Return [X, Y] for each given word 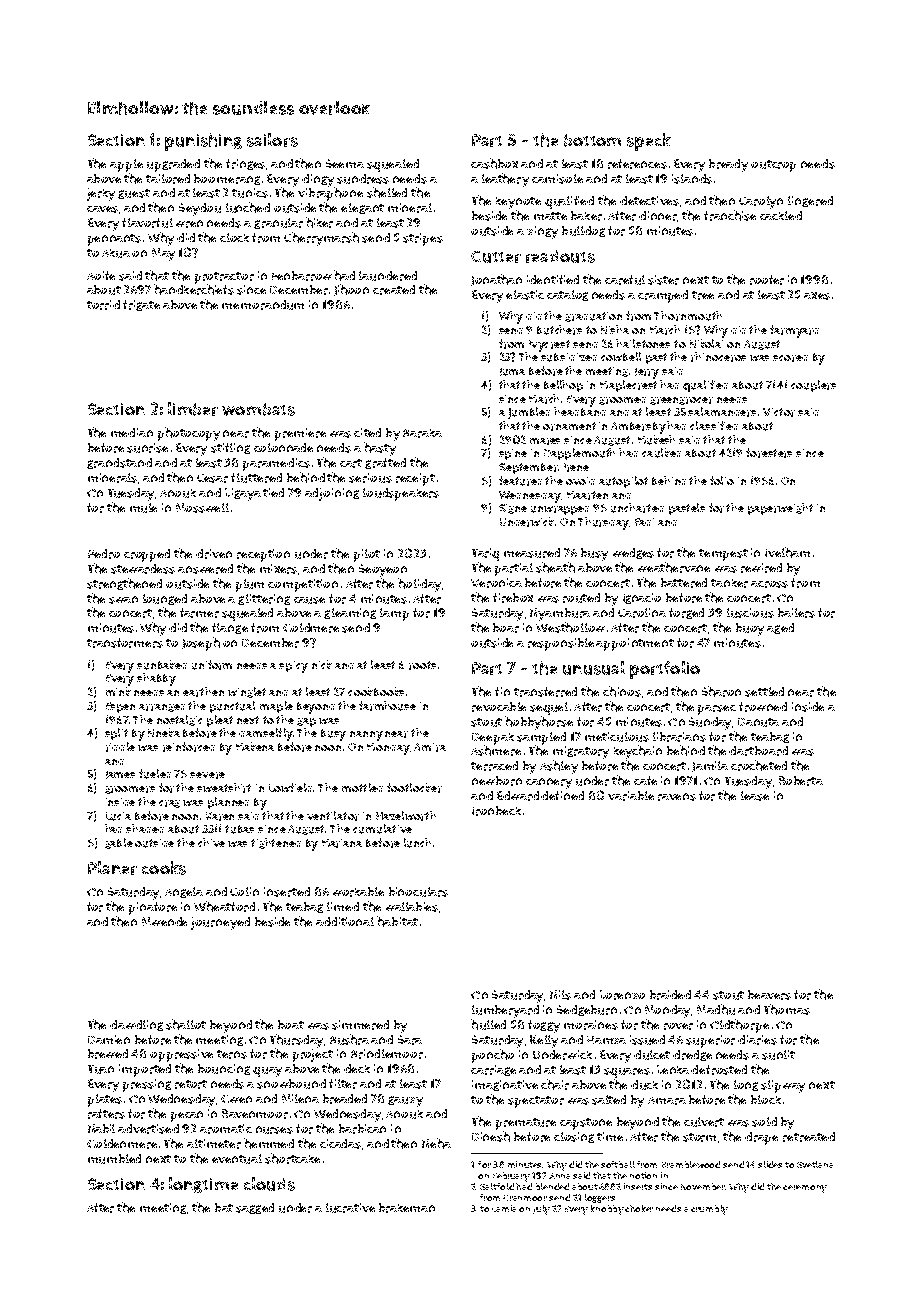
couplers [813, 386]
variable [631, 796]
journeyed [220, 923]
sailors [272, 140]
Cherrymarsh [321, 239]
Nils [560, 995]
